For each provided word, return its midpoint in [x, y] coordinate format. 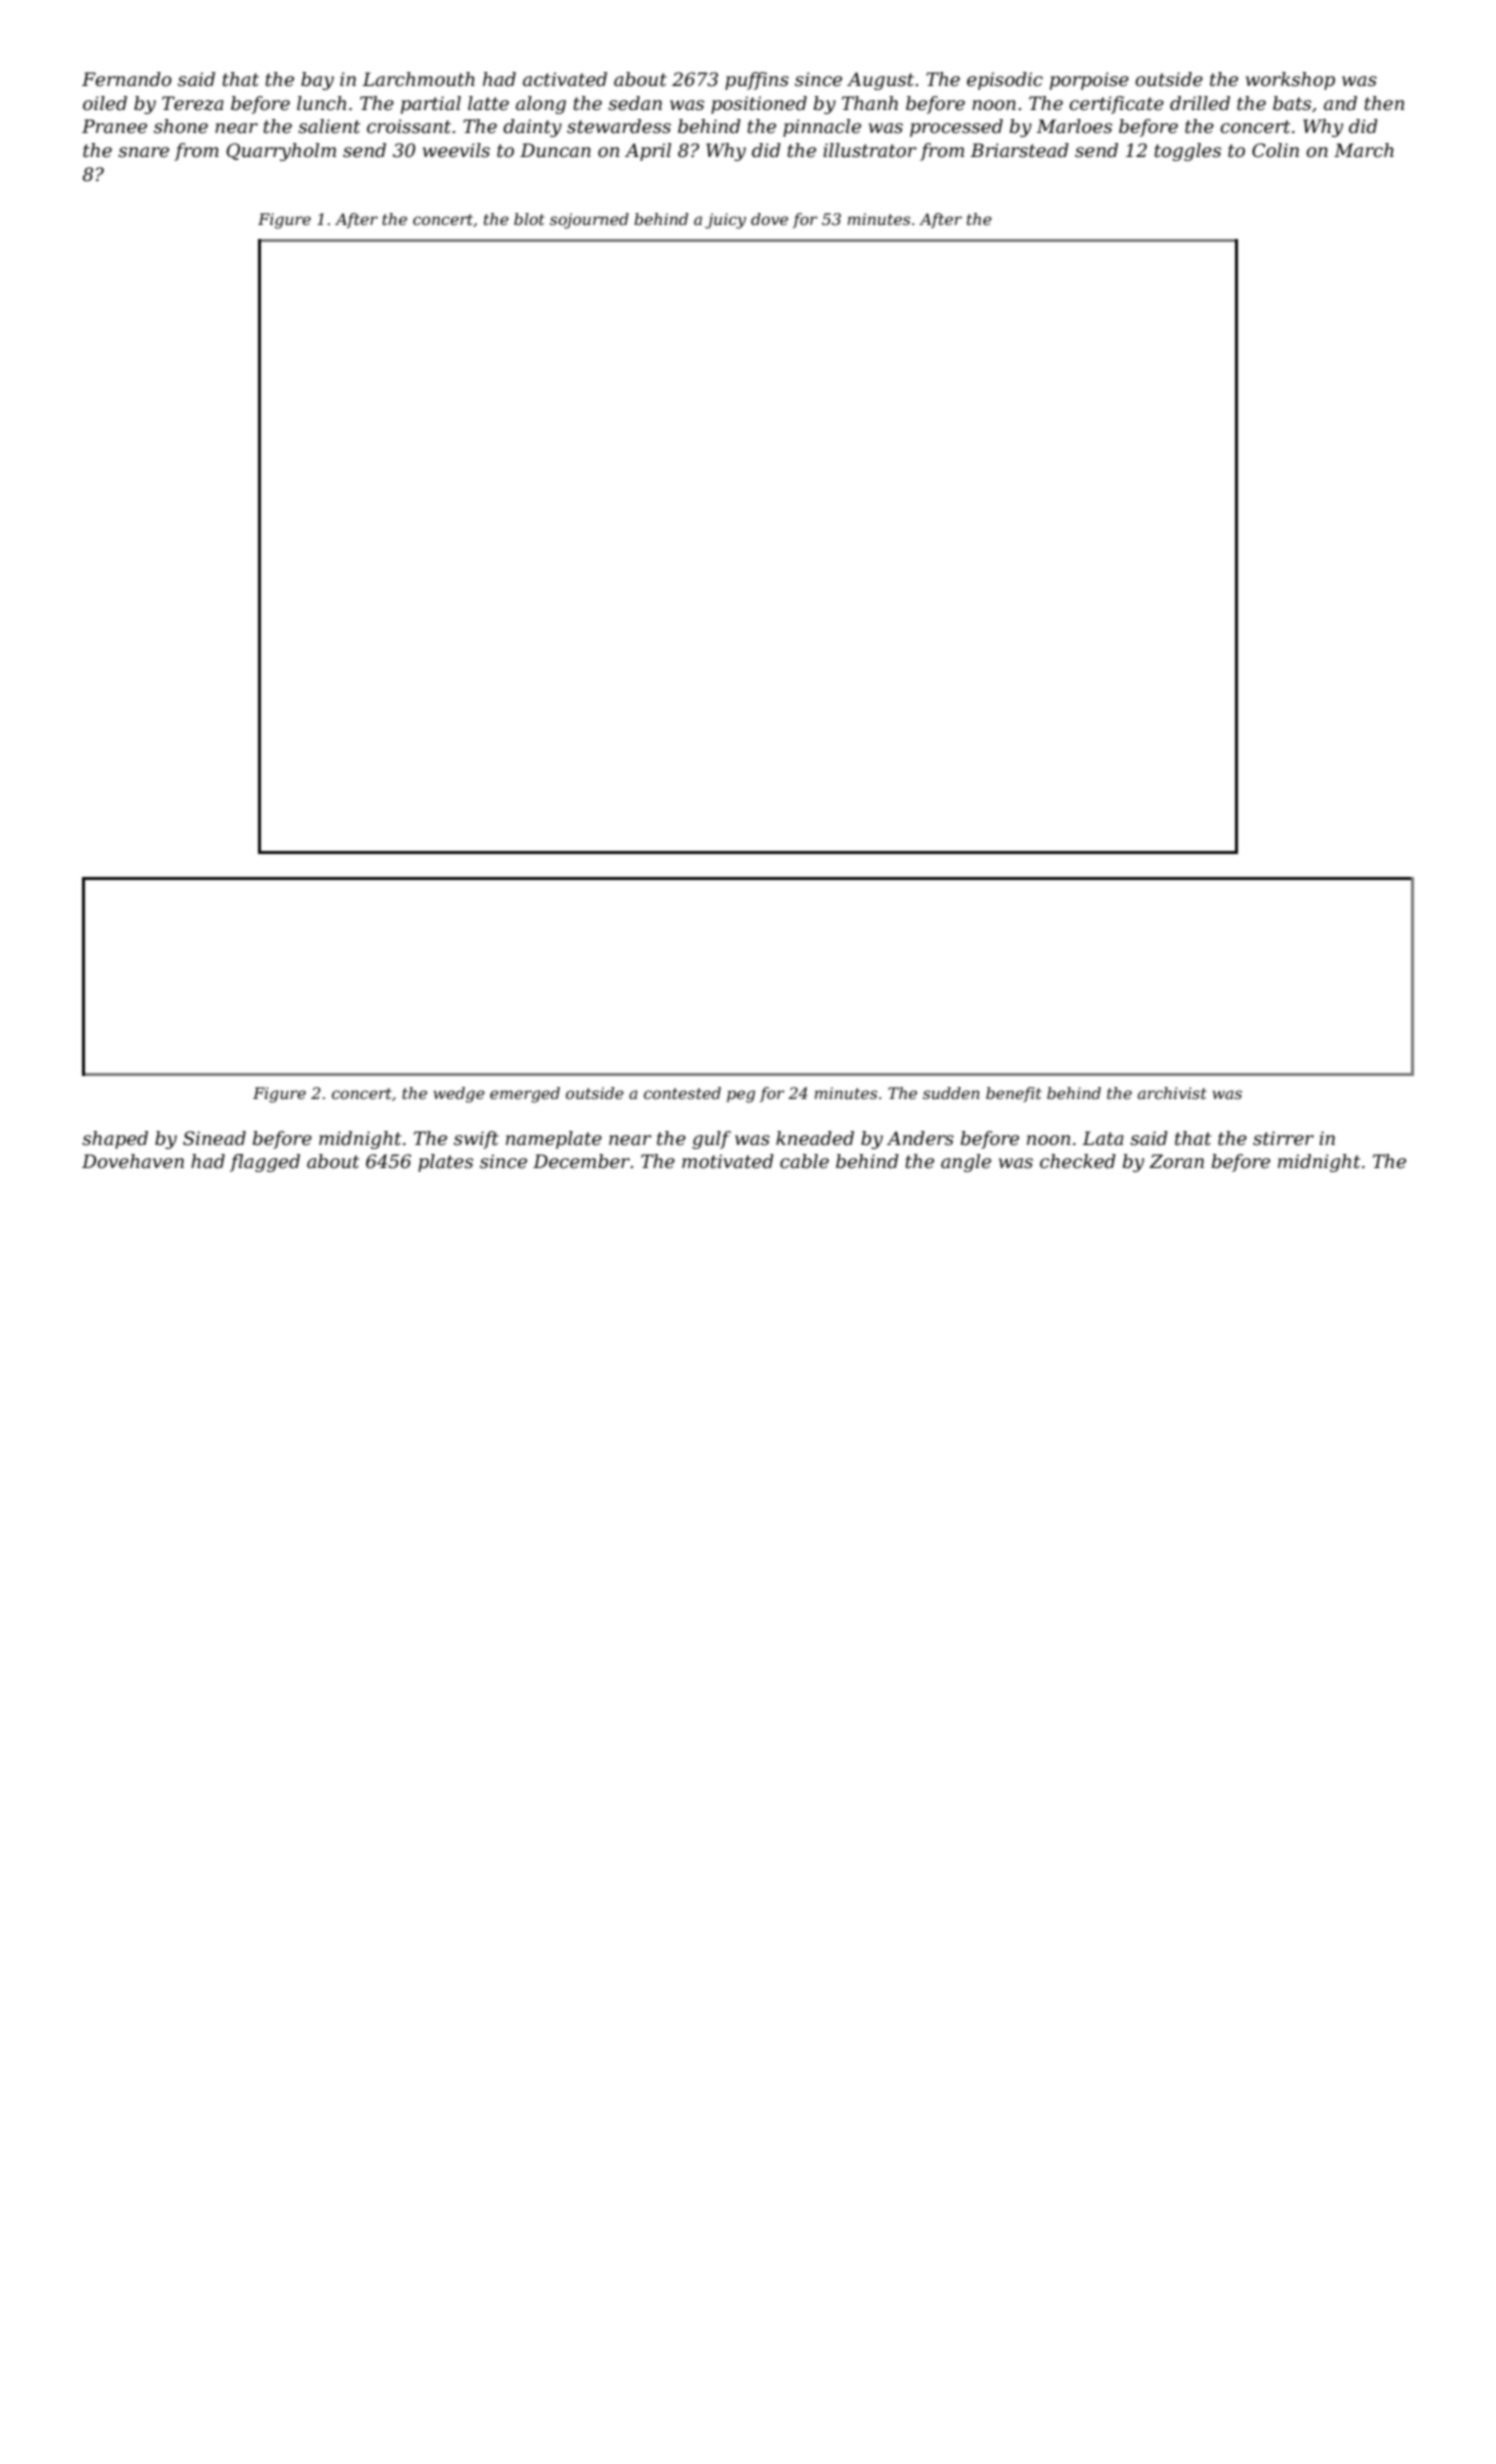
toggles [1187, 152]
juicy [725, 221]
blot [529, 219]
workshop [1290, 81]
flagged [265, 1163]
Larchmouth [418, 79]
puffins [757, 81]
